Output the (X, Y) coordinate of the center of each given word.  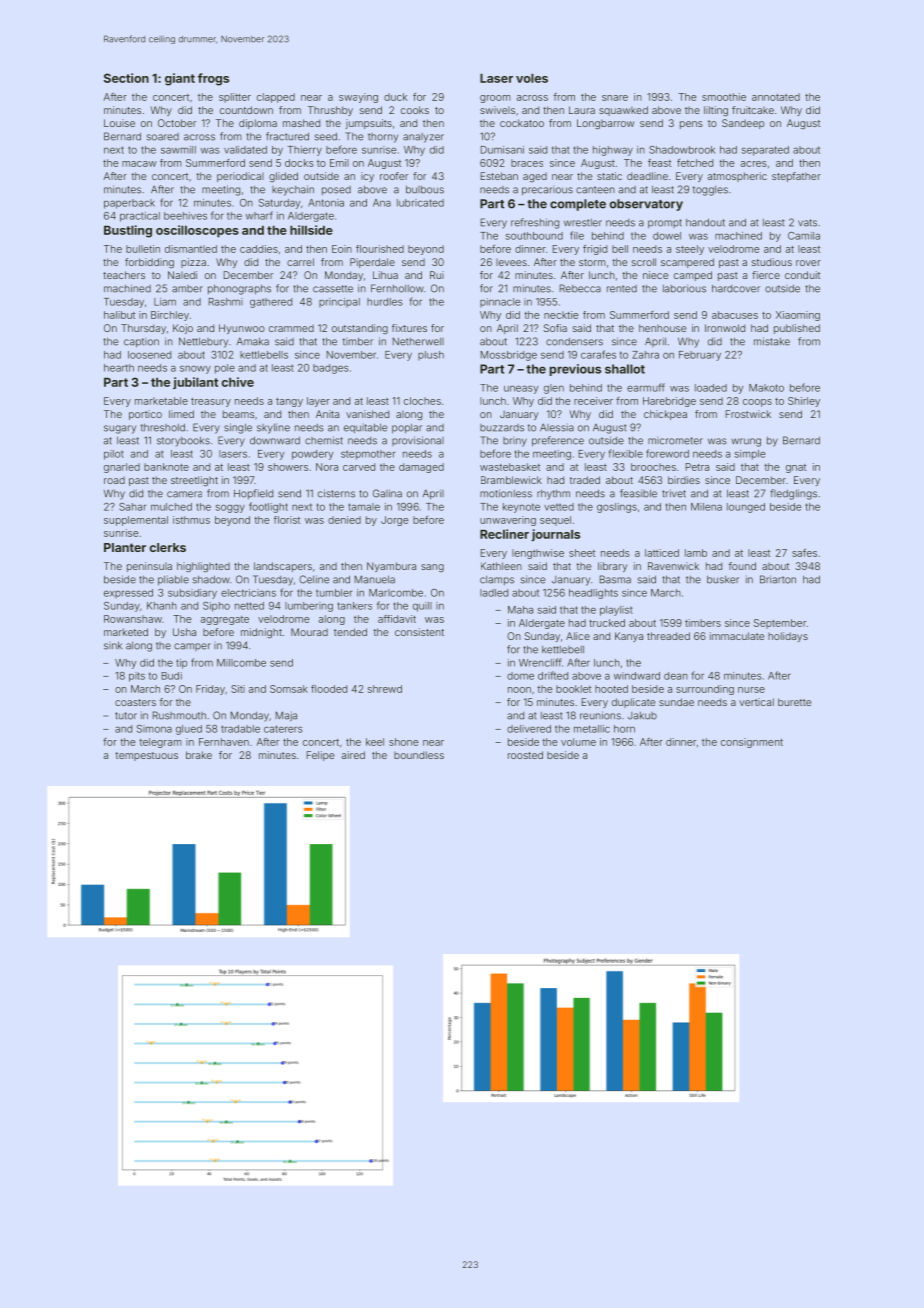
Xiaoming (798, 316)
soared (163, 137)
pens (691, 125)
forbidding (149, 263)
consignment (752, 743)
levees (511, 262)
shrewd (385, 689)
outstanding (360, 329)
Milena (706, 507)
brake (199, 755)
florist (287, 520)
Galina (387, 493)
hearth (119, 368)
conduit (802, 275)
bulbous (425, 189)
